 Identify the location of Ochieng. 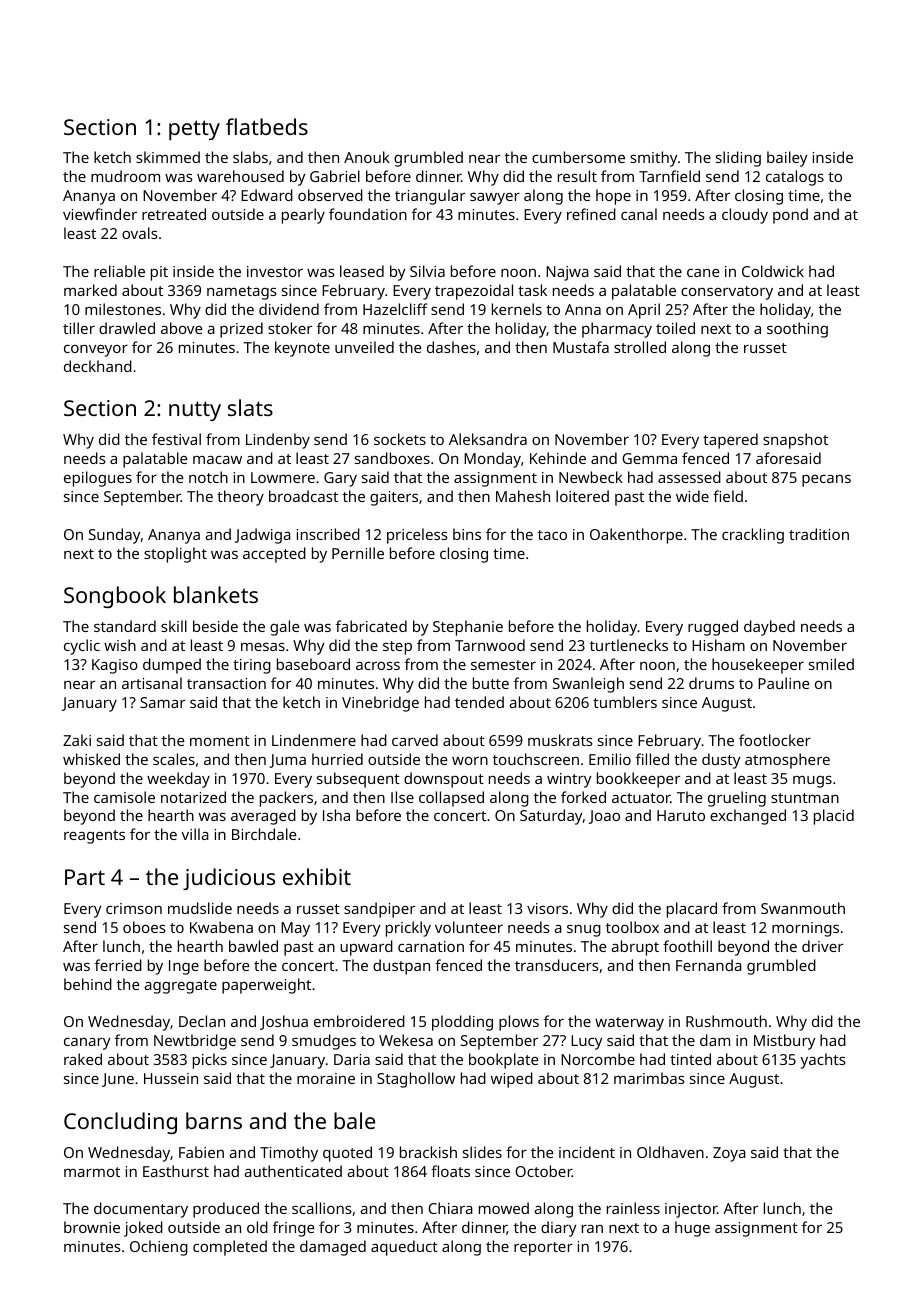
(159, 1248).
